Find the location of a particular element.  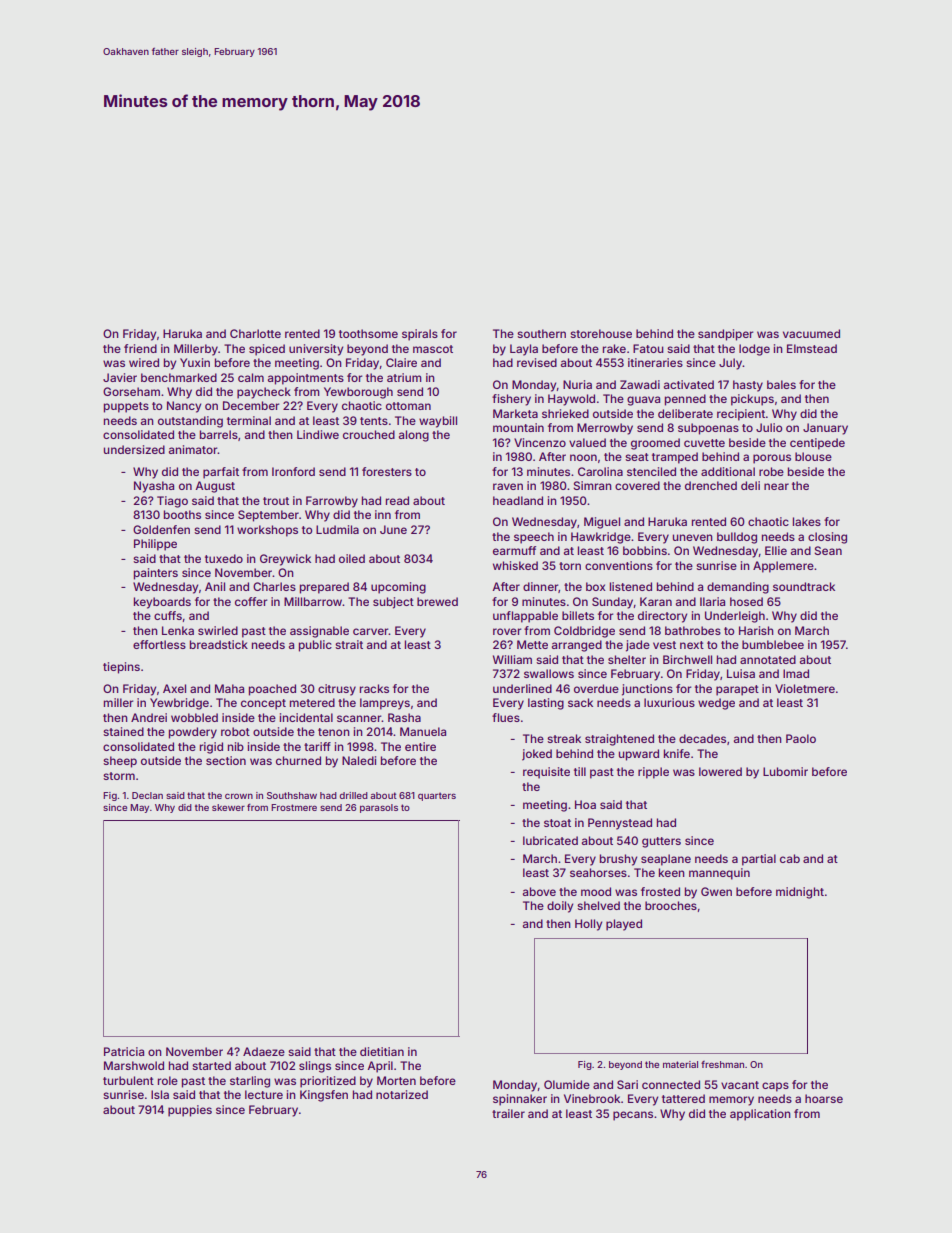

Ellie is located at coordinates (776, 550).
